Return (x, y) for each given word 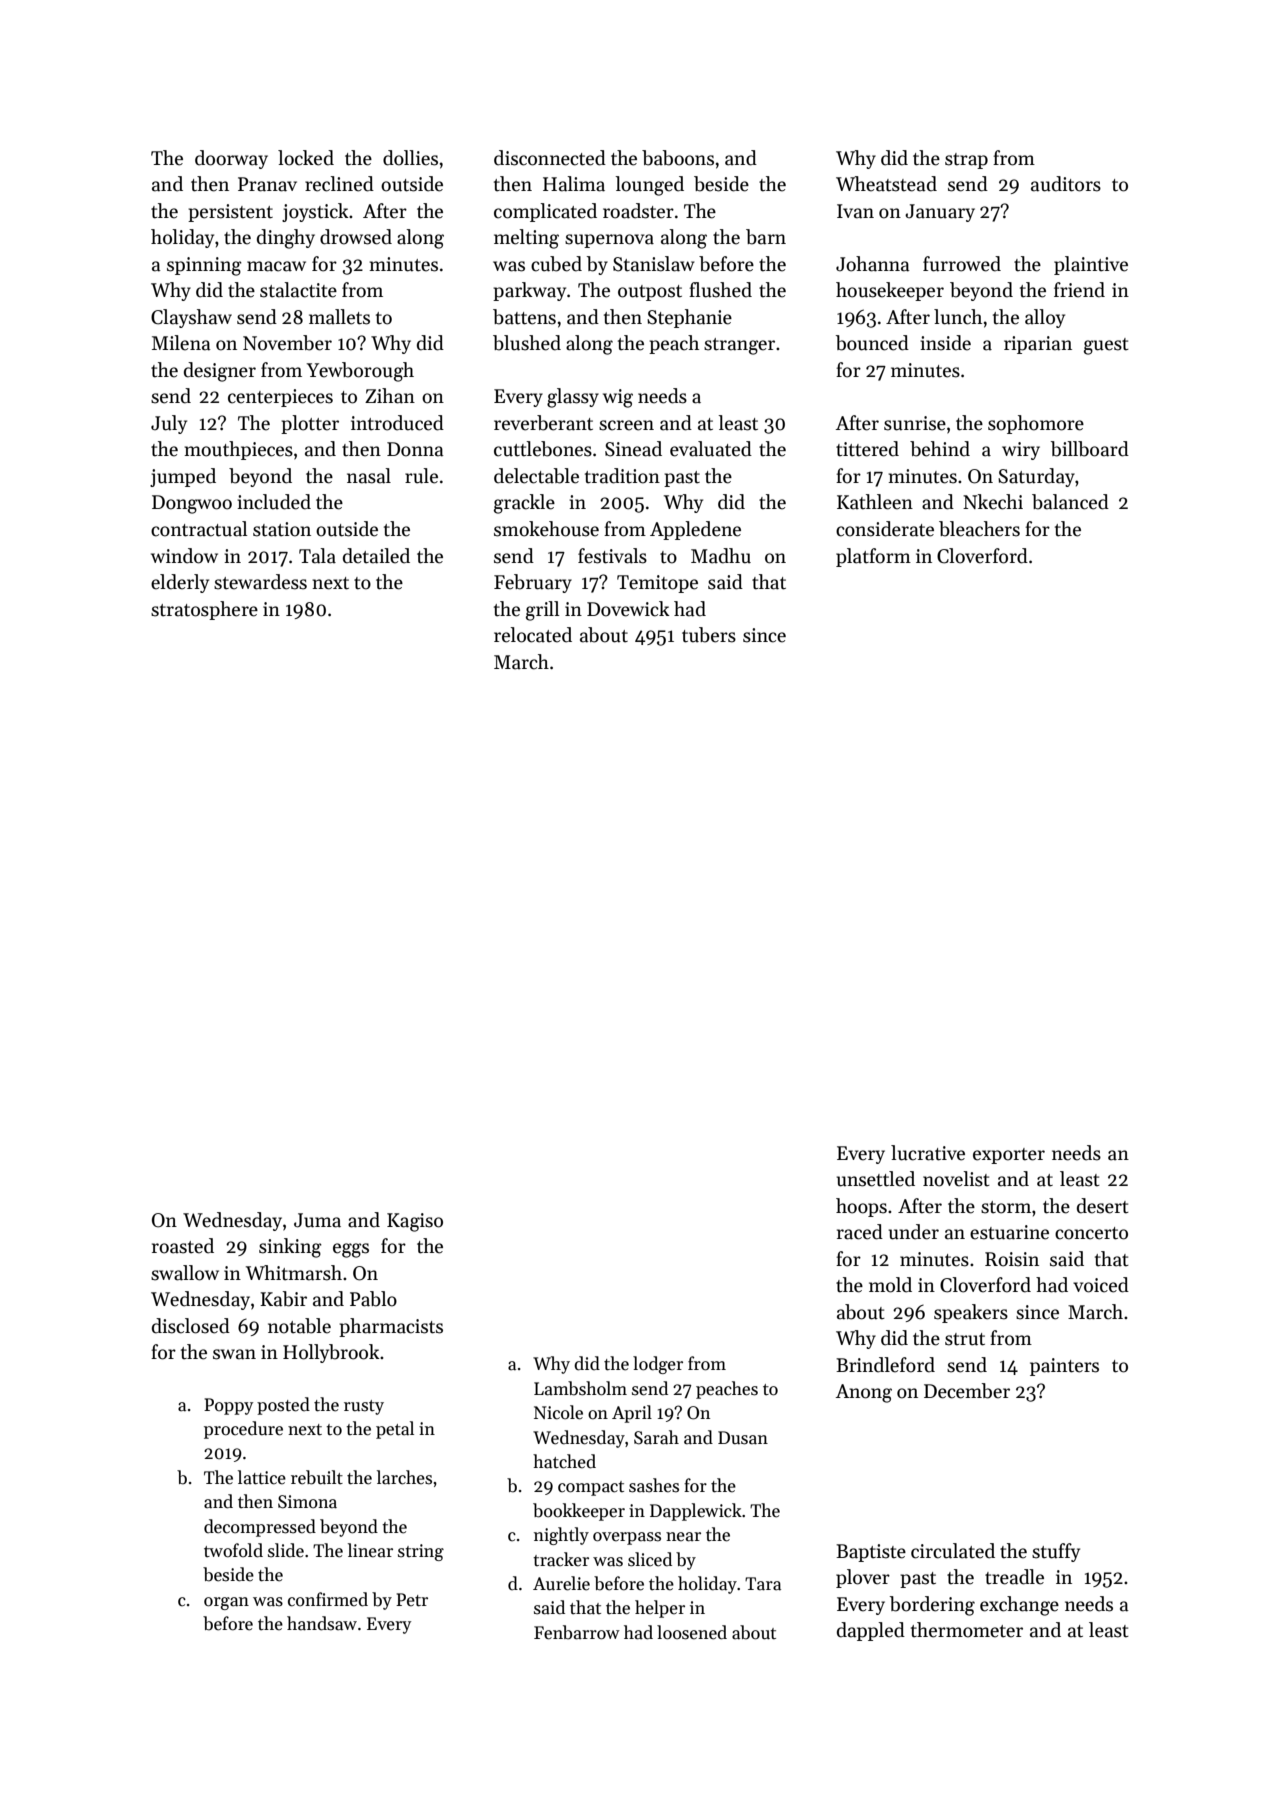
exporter (1009, 1156)
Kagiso (415, 1222)
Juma (317, 1220)
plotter (310, 424)
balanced (1070, 502)
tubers (709, 635)
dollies (410, 158)
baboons (678, 158)
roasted (183, 1246)
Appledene (695, 530)
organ (226, 1603)
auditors (1066, 184)
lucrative (928, 1153)
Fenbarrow (577, 1632)
